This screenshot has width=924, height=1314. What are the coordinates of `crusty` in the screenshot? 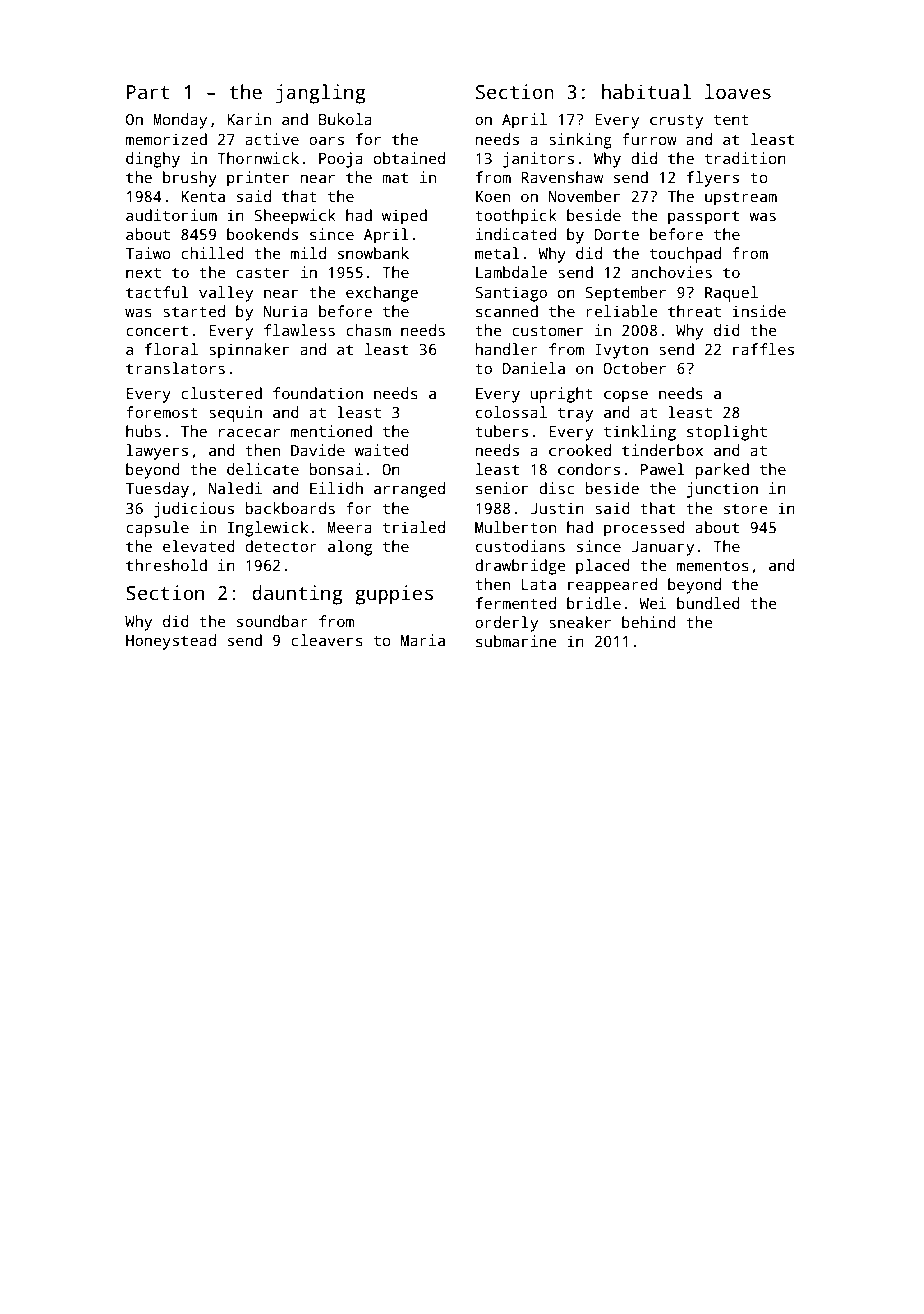 It's located at (676, 122).
